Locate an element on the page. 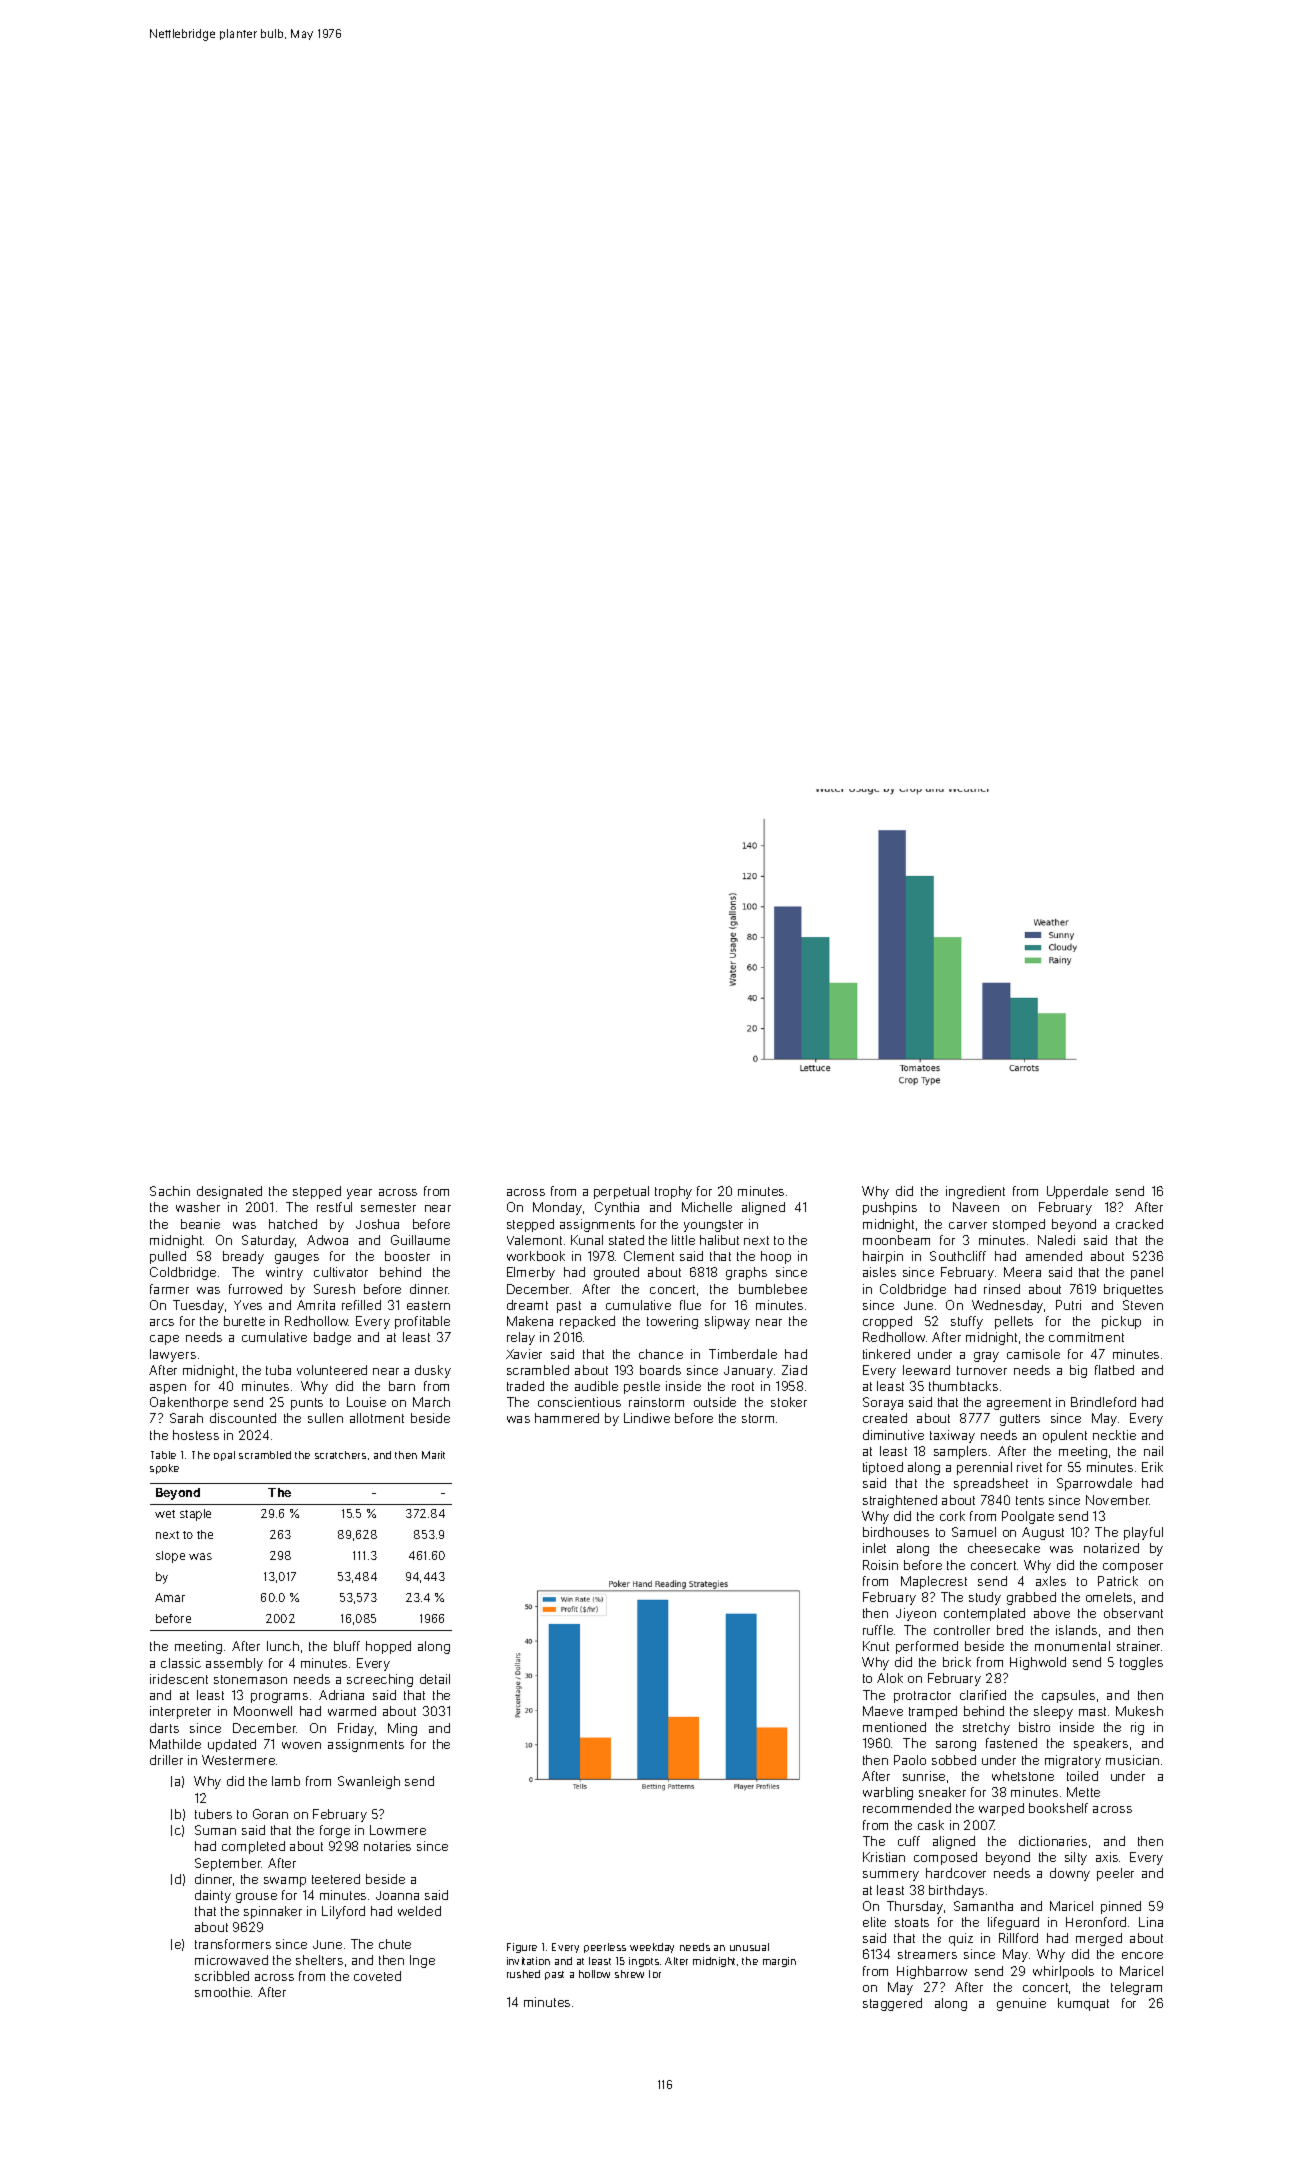 This page has height=2165, width=1314. scribbled is located at coordinates (222, 1976).
